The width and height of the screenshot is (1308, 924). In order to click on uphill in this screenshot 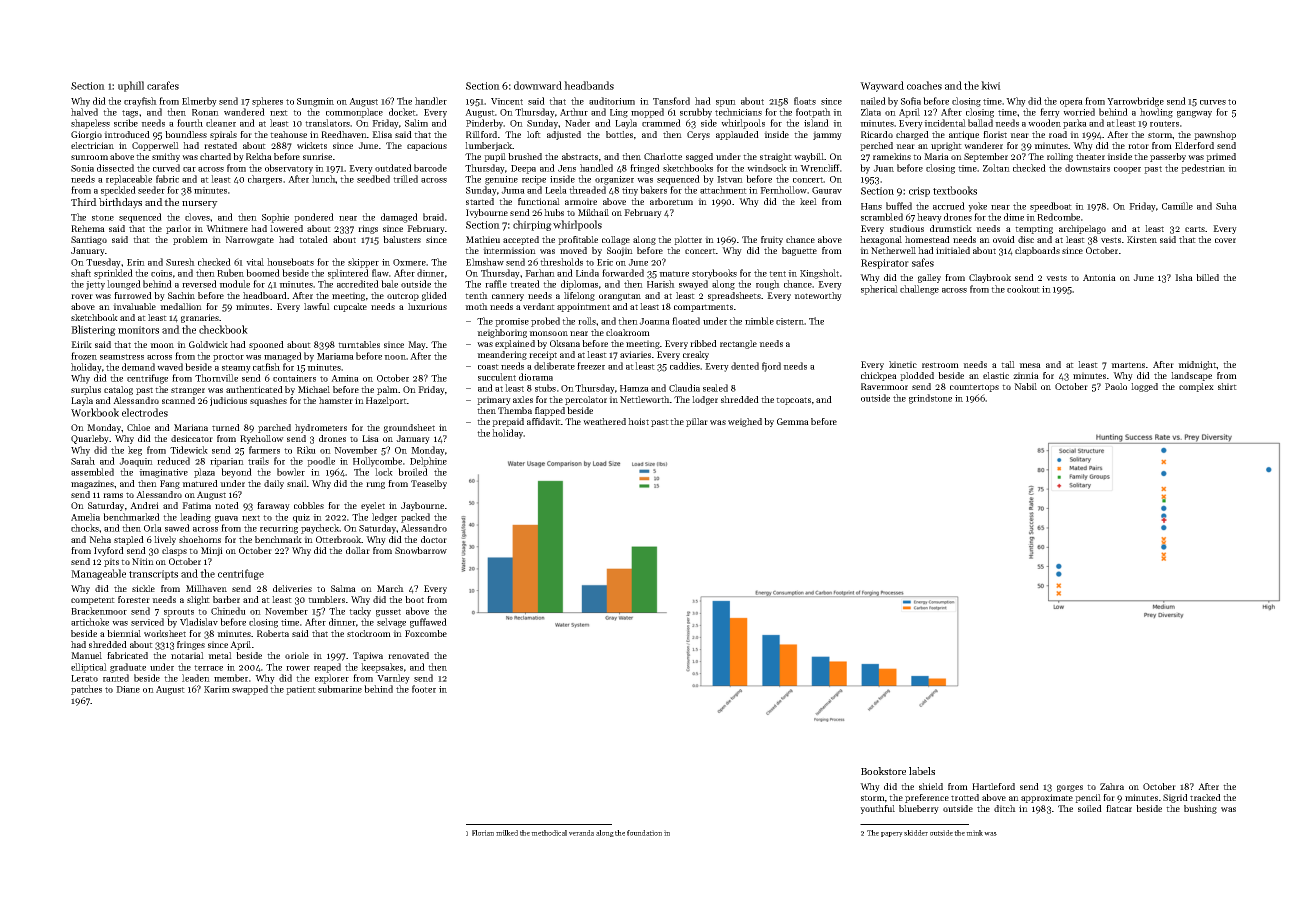, I will do `click(131, 86)`.
